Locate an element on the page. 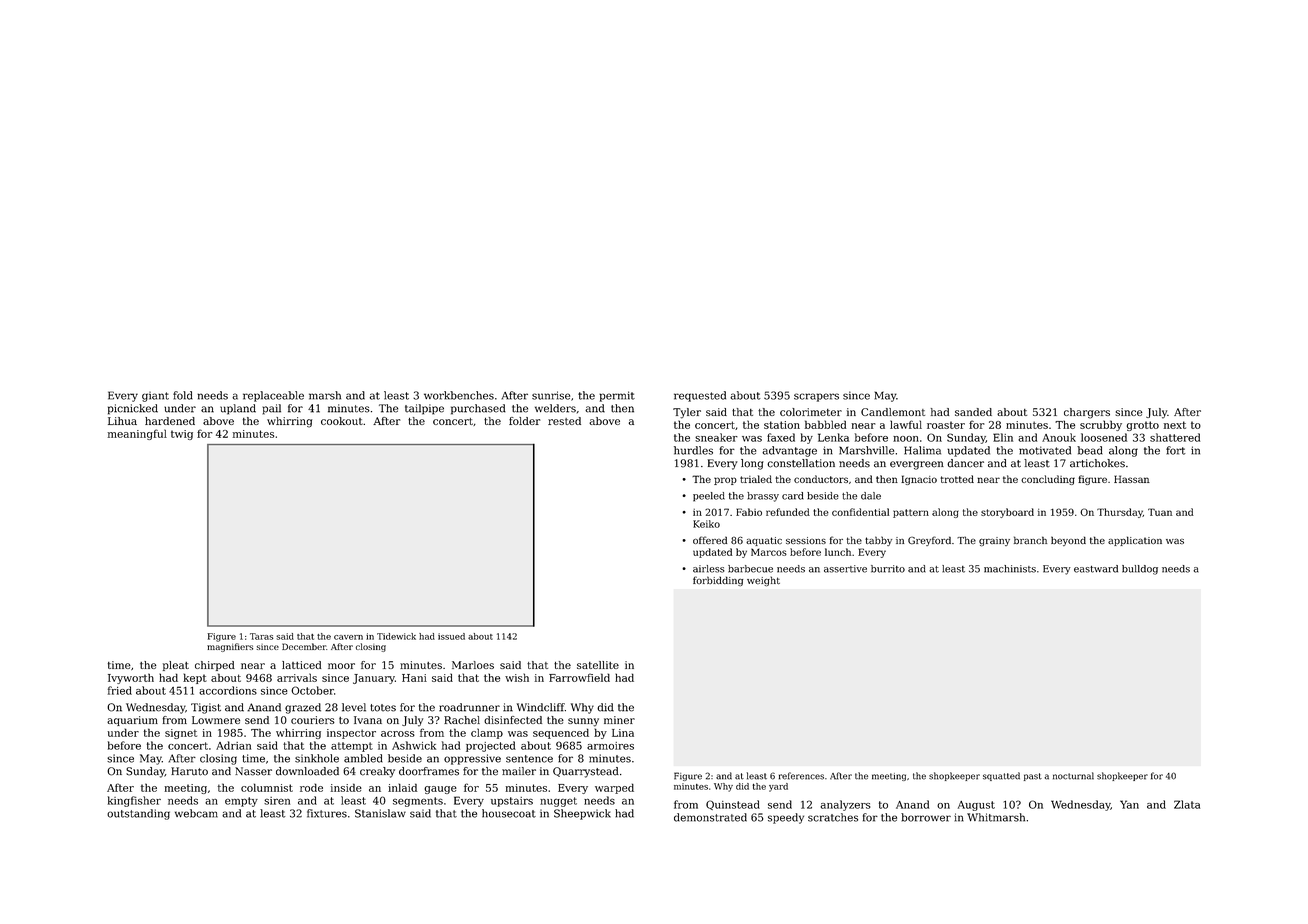 The image size is (1308, 924). Elin is located at coordinates (1003, 437).
